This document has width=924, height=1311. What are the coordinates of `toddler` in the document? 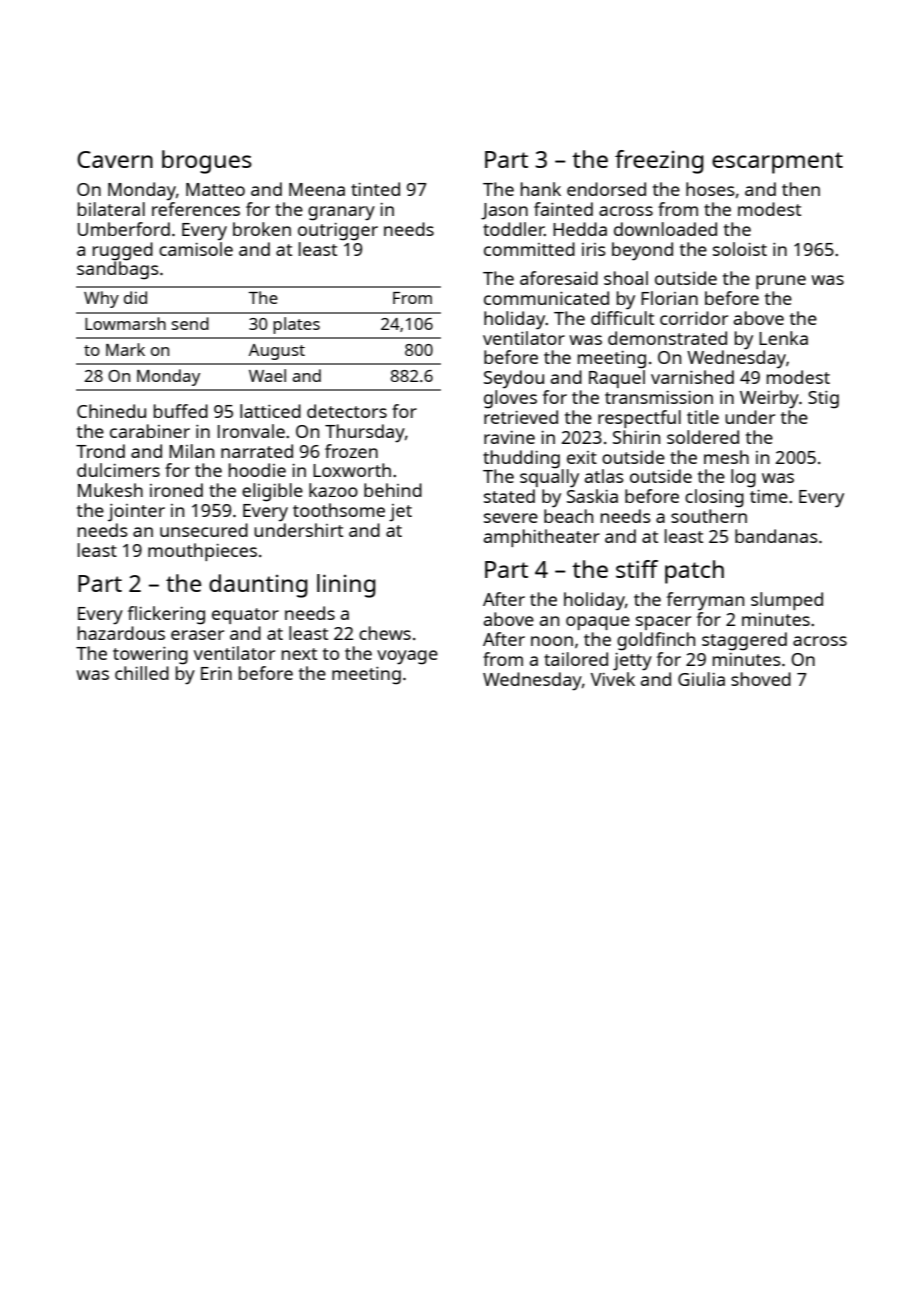 It's located at (513, 229).
